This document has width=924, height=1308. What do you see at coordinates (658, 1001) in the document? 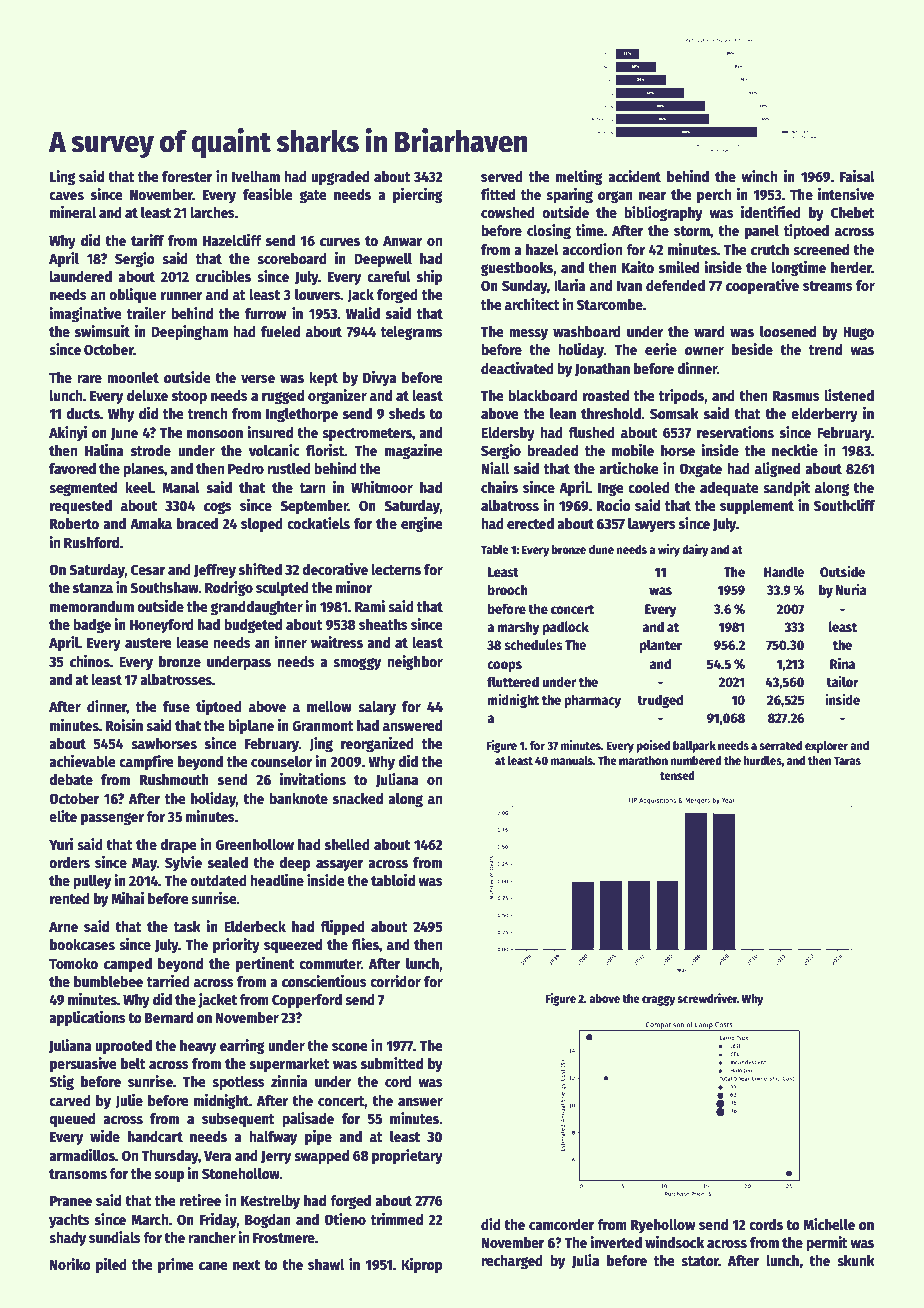
I see `craggy` at bounding box center [658, 1001].
